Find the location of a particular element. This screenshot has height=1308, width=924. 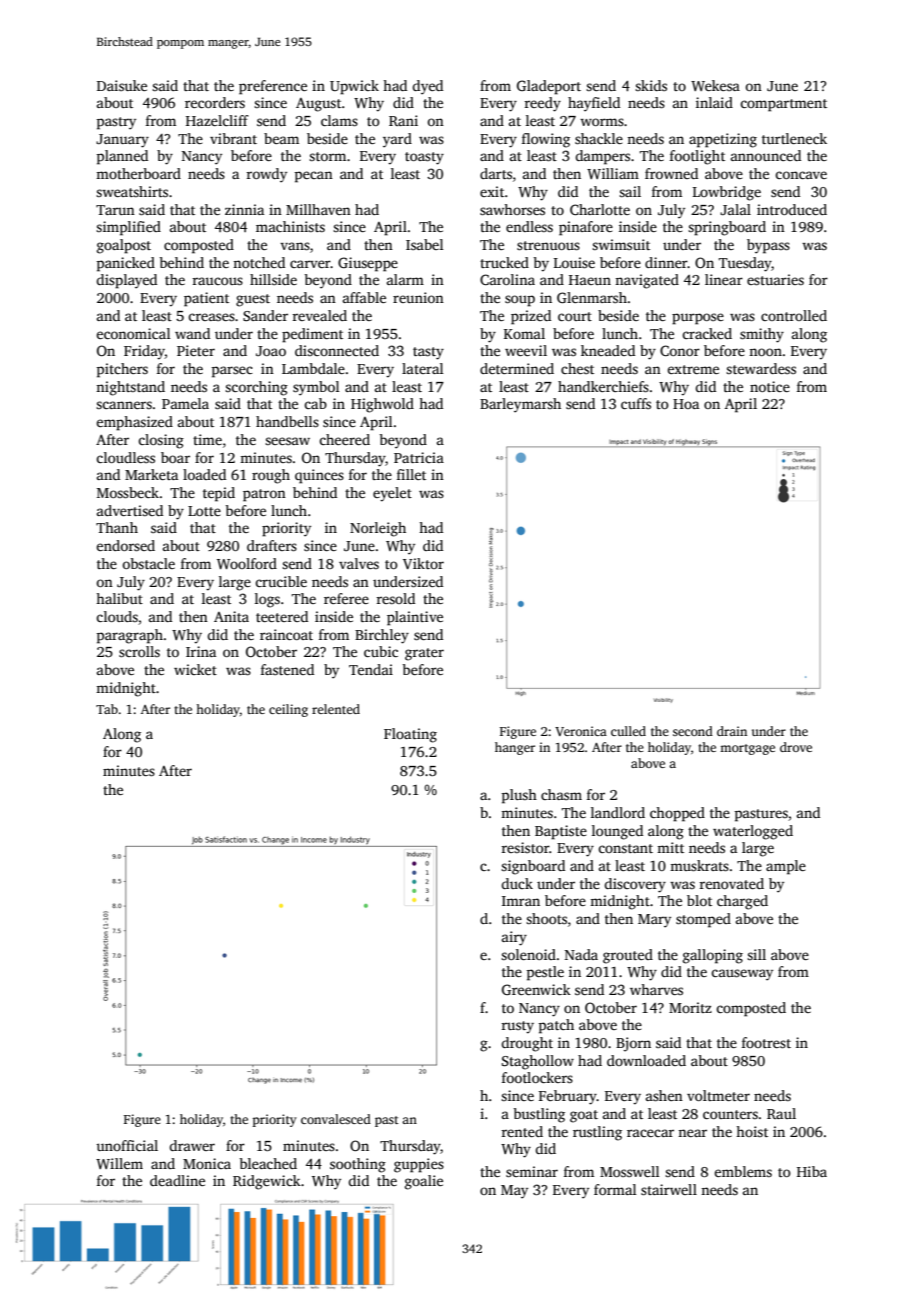

raucous is located at coordinates (217, 281).
